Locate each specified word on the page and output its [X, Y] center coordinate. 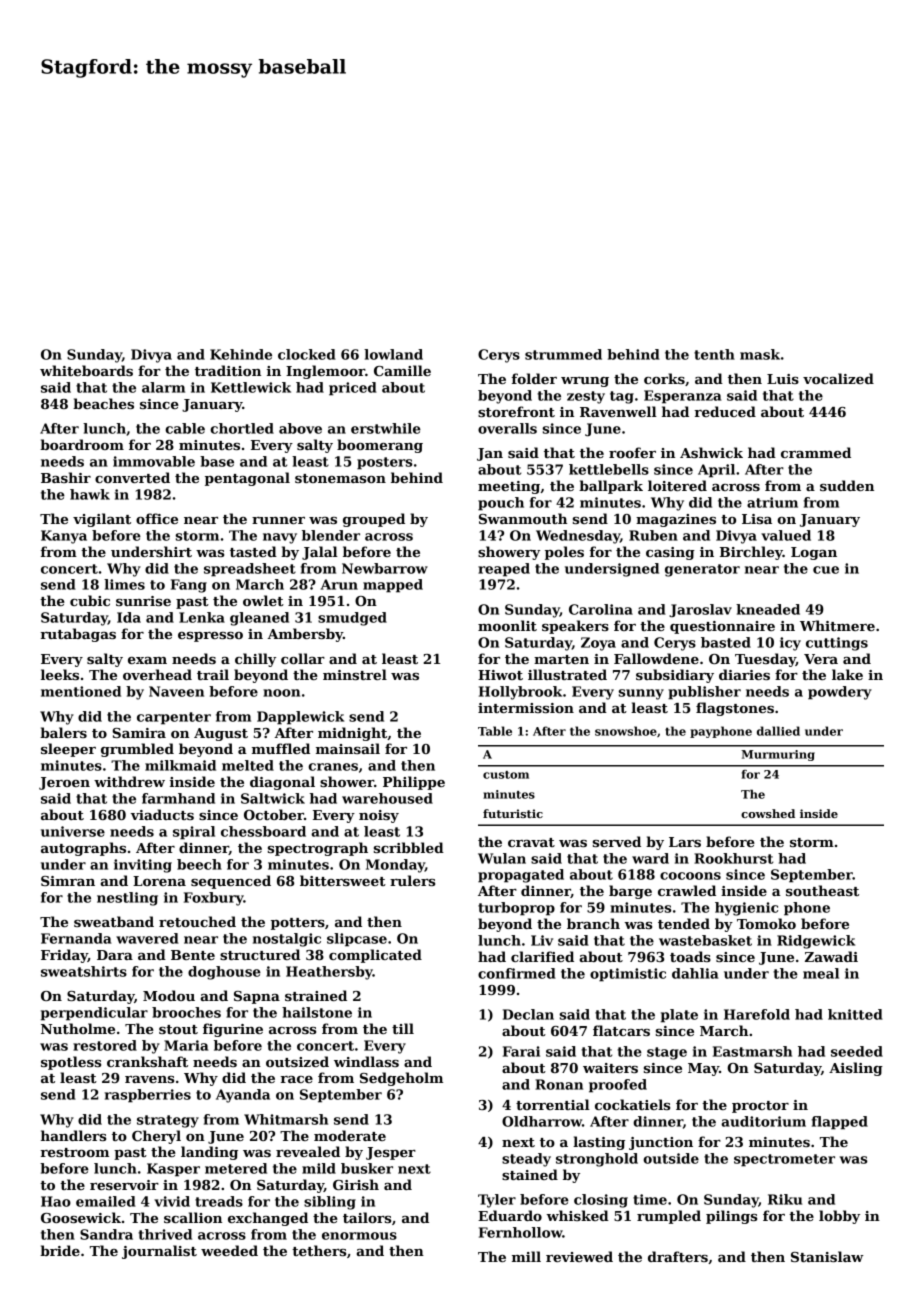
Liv [542, 940]
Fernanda [76, 938]
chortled [242, 428]
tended [684, 923]
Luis [783, 379]
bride [60, 1250]
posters [384, 463]
